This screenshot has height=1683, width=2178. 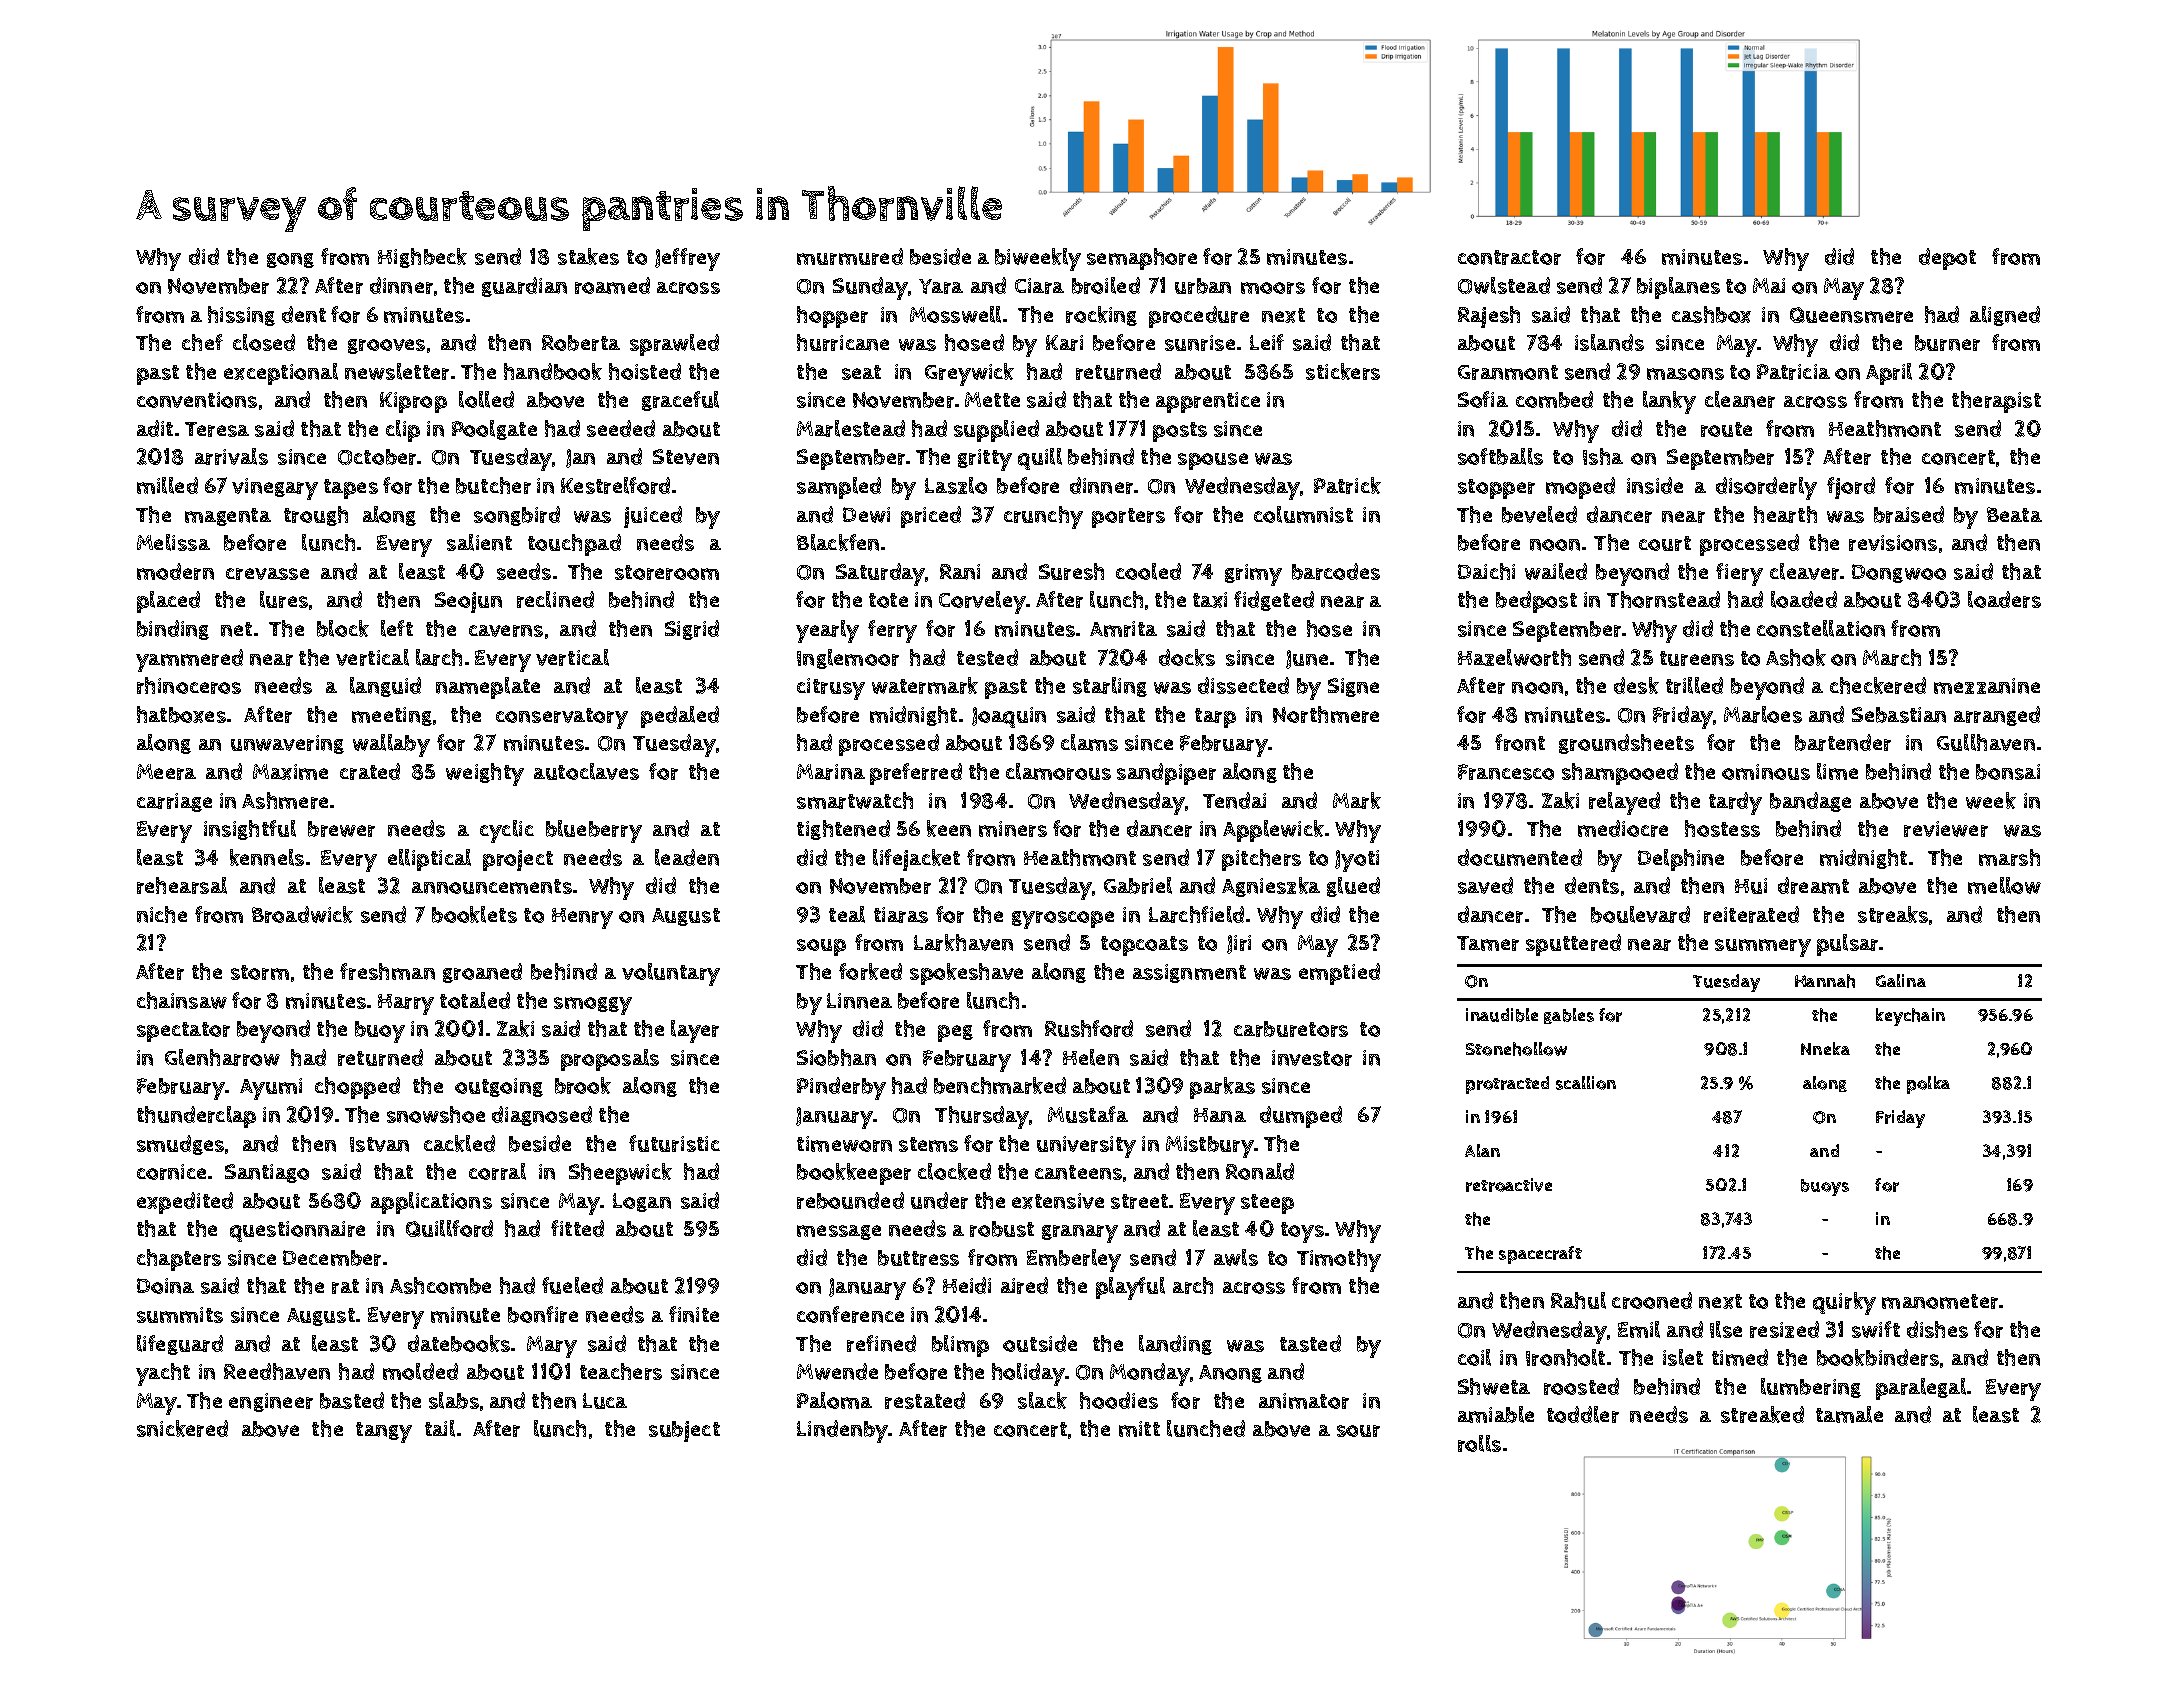 I want to click on restated, so click(x=925, y=1400).
